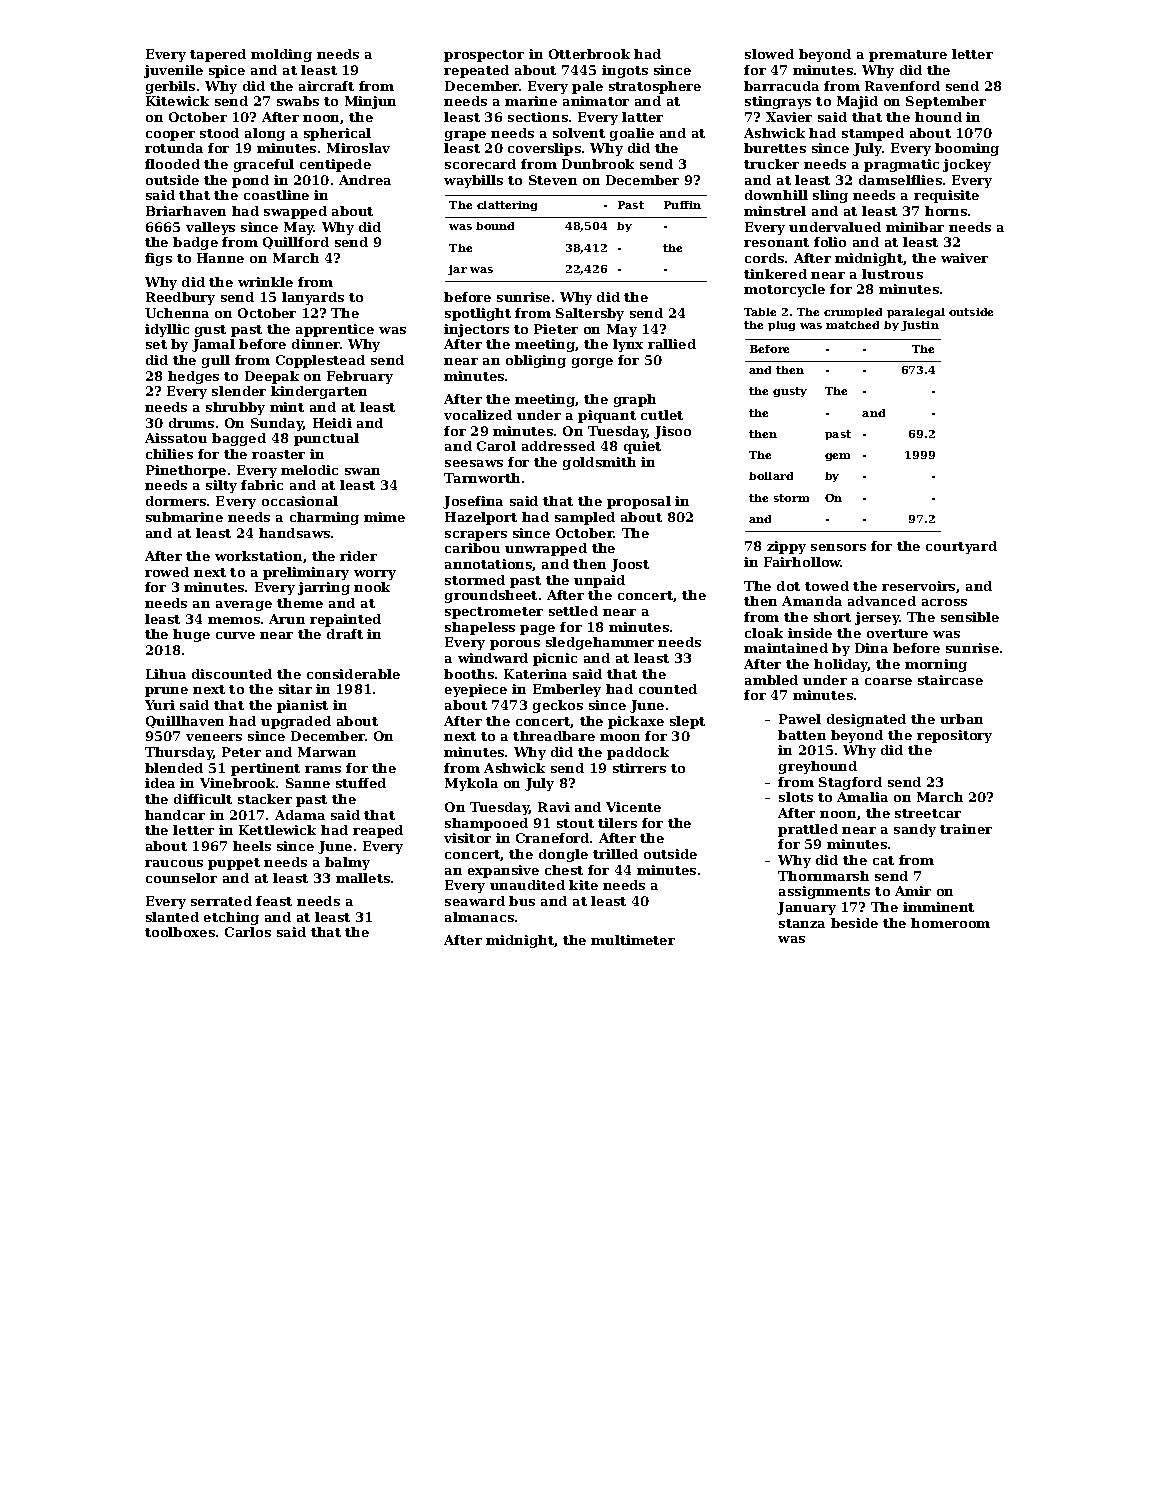 The width and height of the image is (1152, 1491). Describe the element at coordinates (784, 290) in the image. I see `motorcycle` at that location.
